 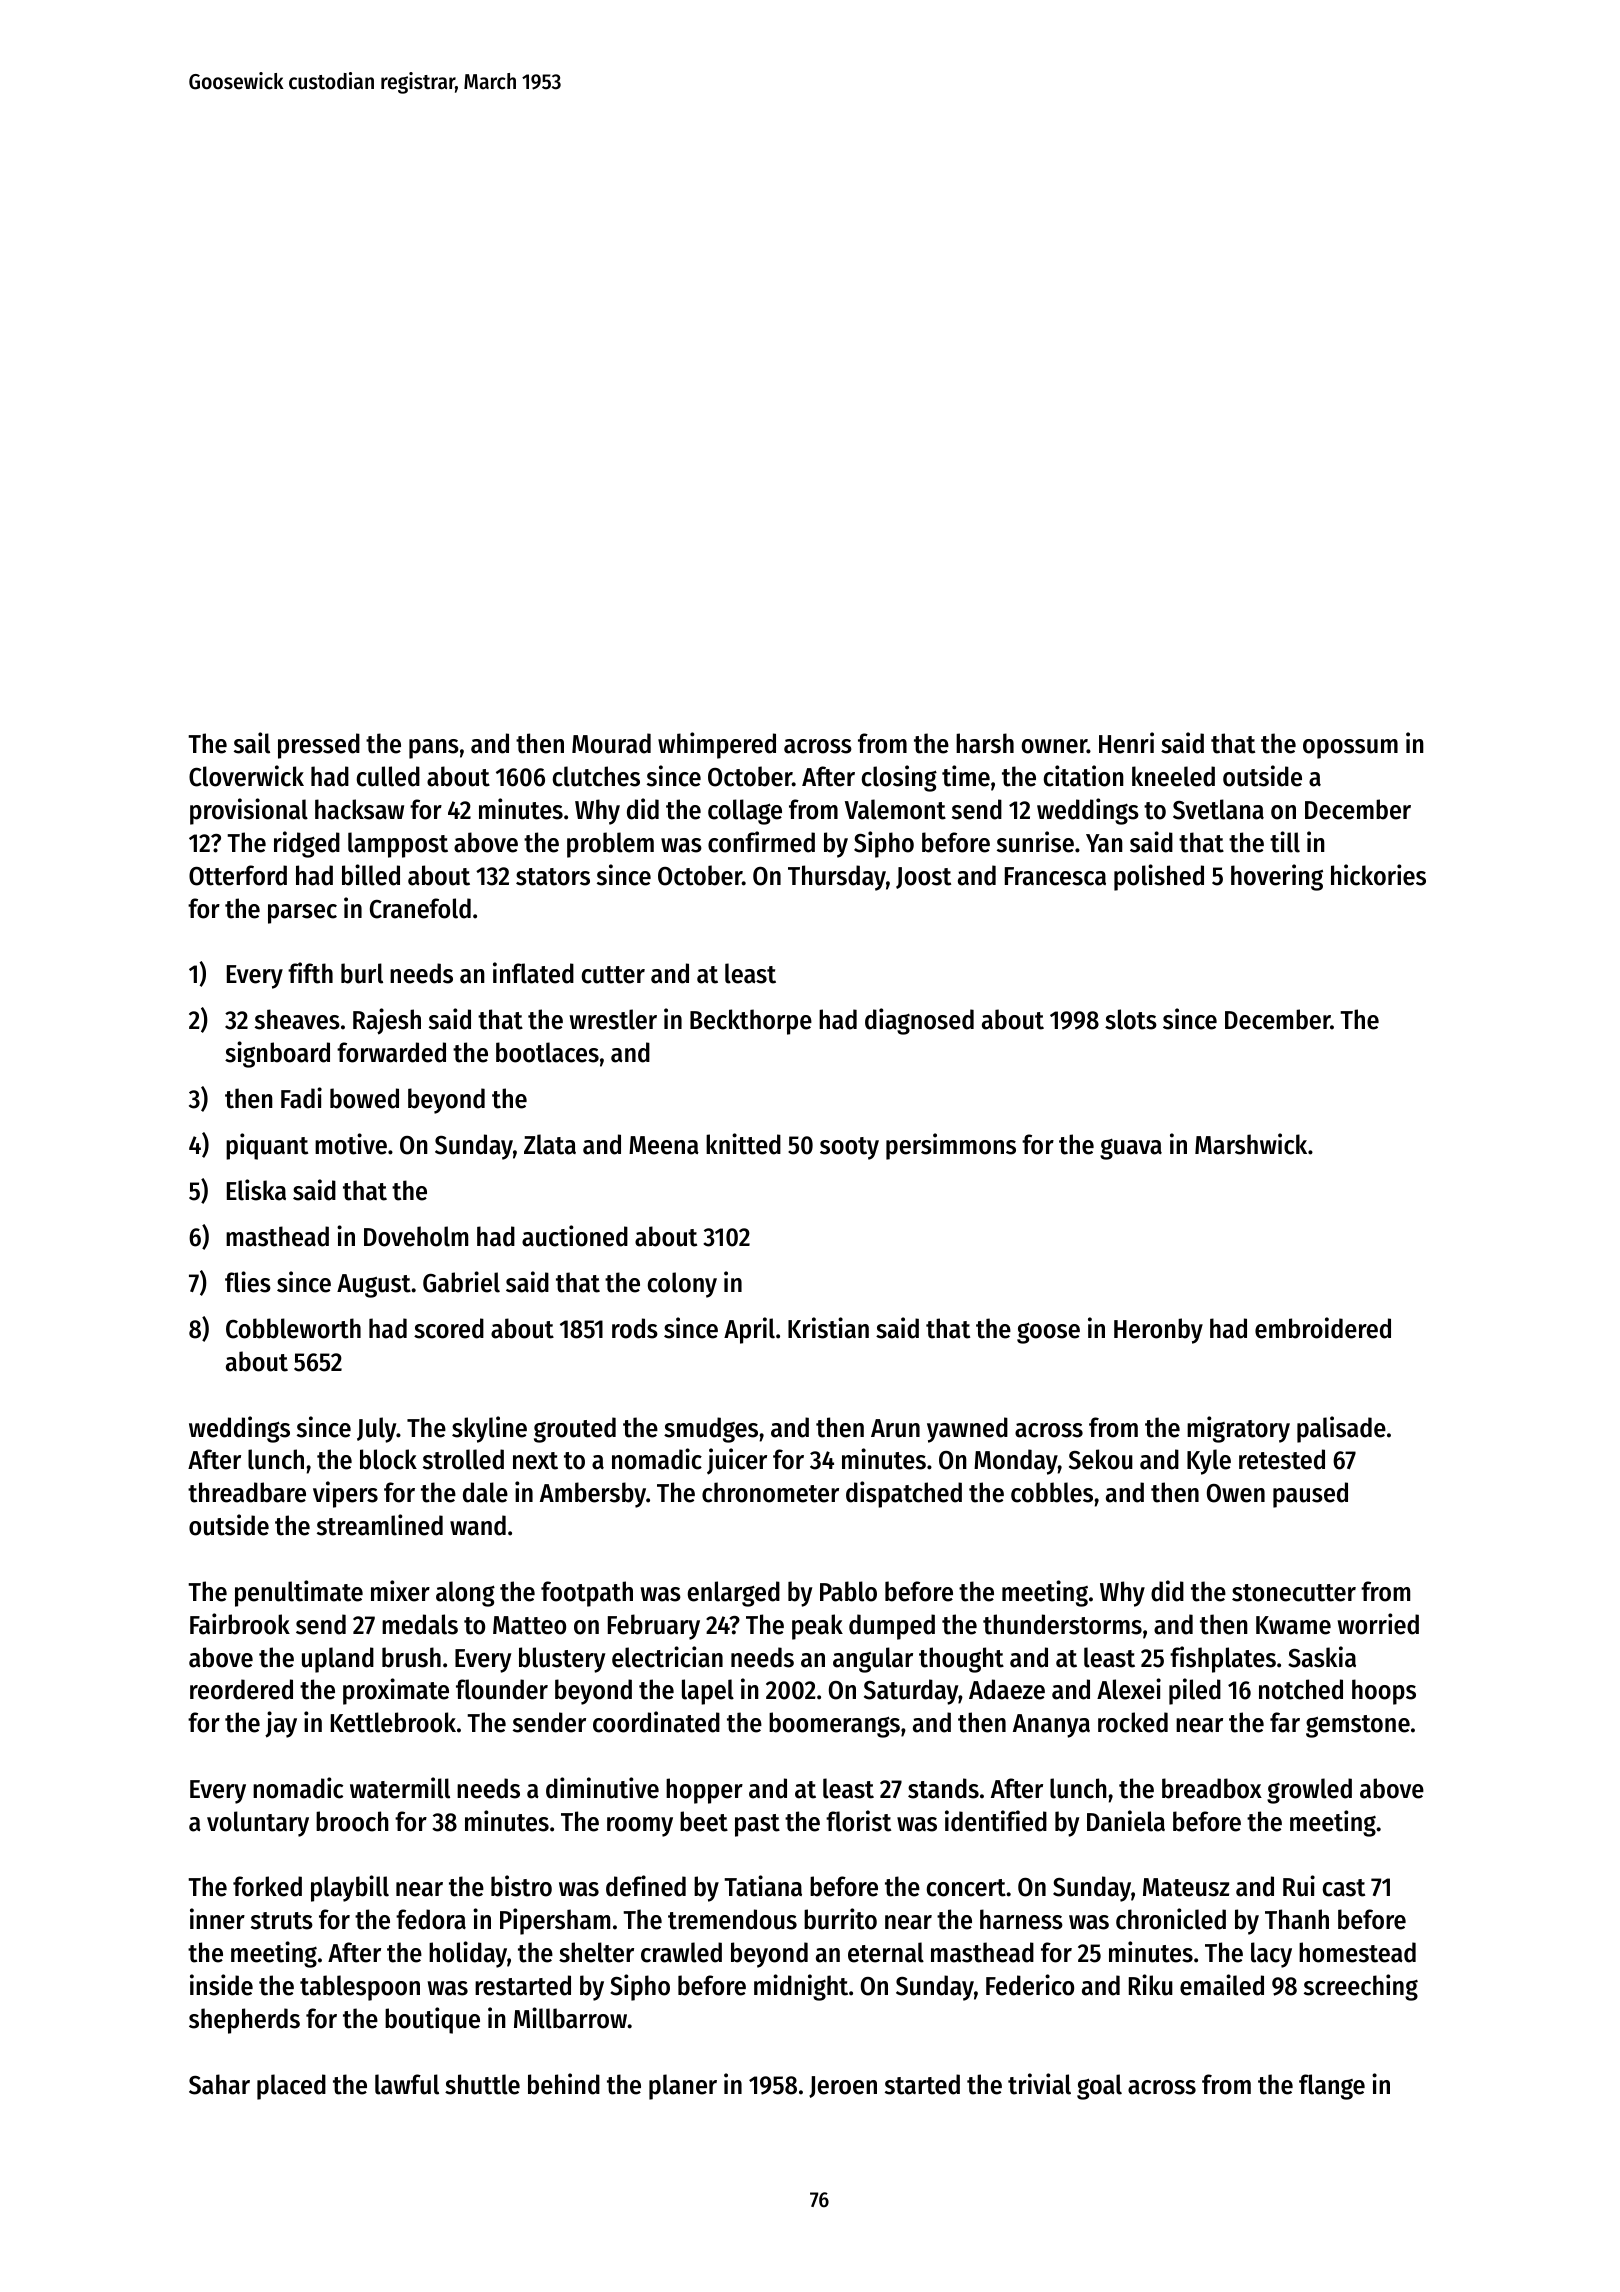 What do you see at coordinates (240, 1624) in the screenshot?
I see `Fairbrook` at bounding box center [240, 1624].
